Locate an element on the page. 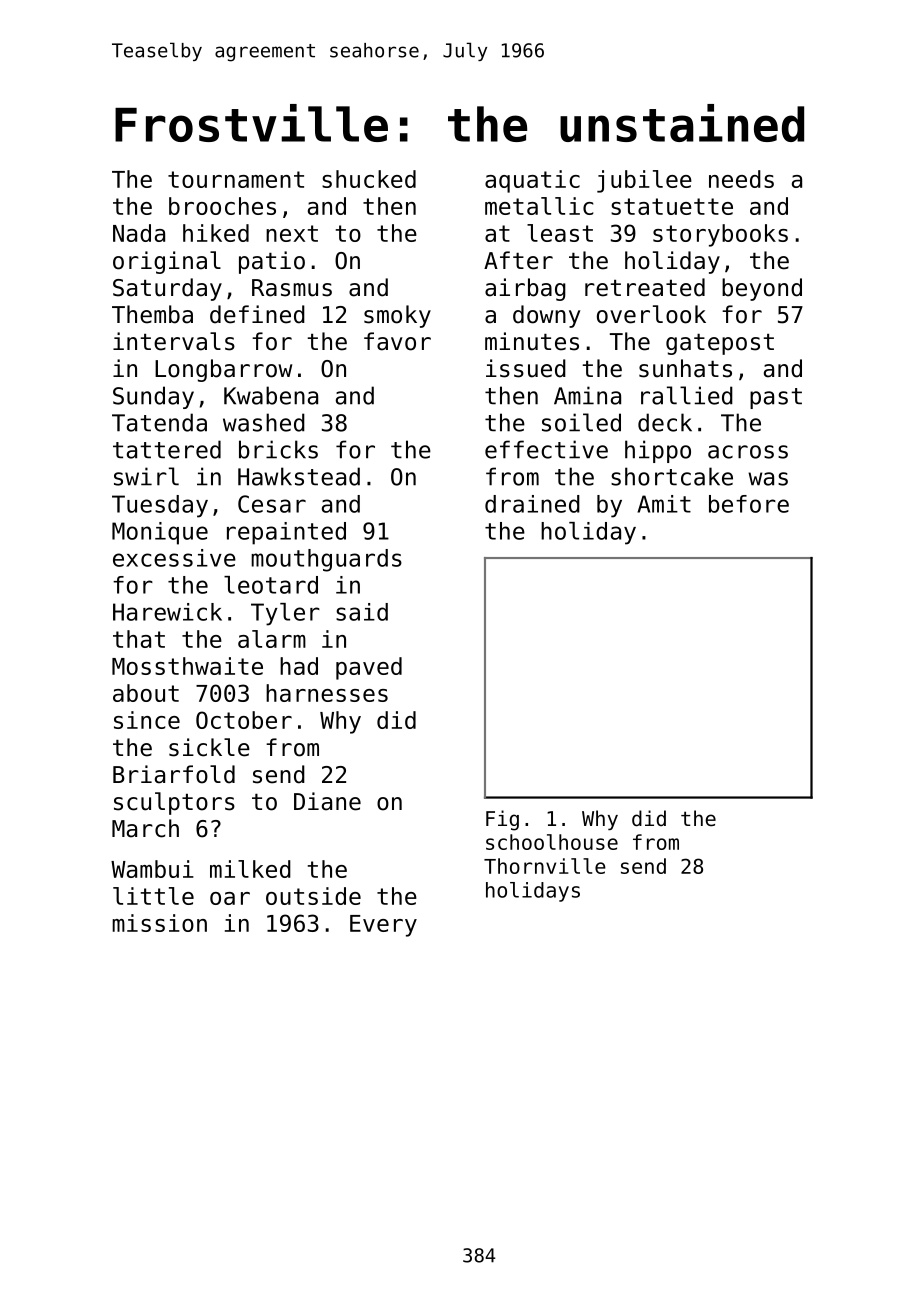 The height and width of the page is (1311, 924). storybooks is located at coordinates (720, 235).
